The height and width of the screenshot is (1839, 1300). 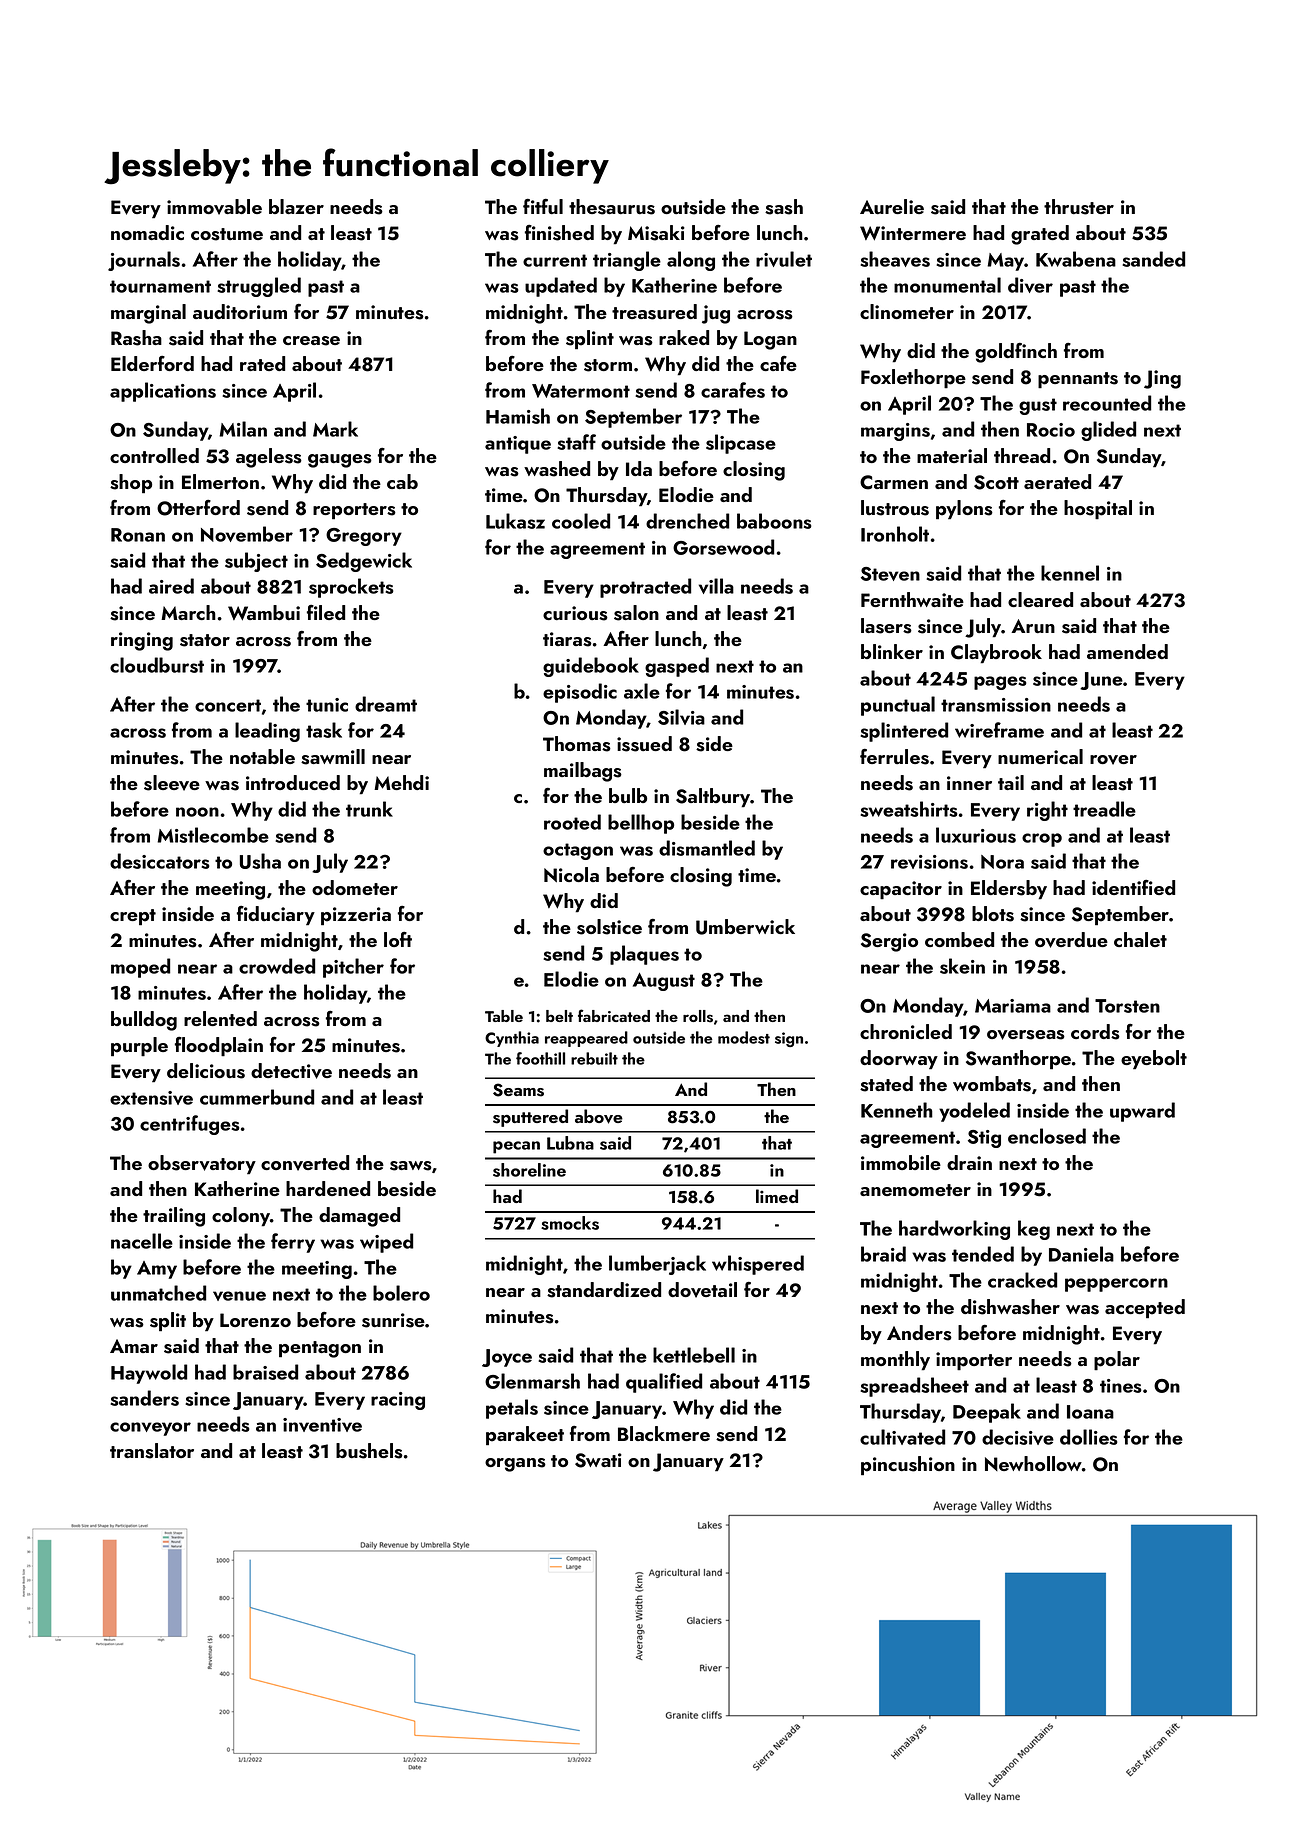 What do you see at coordinates (168, 1321) in the screenshot?
I see `split` at bounding box center [168, 1321].
